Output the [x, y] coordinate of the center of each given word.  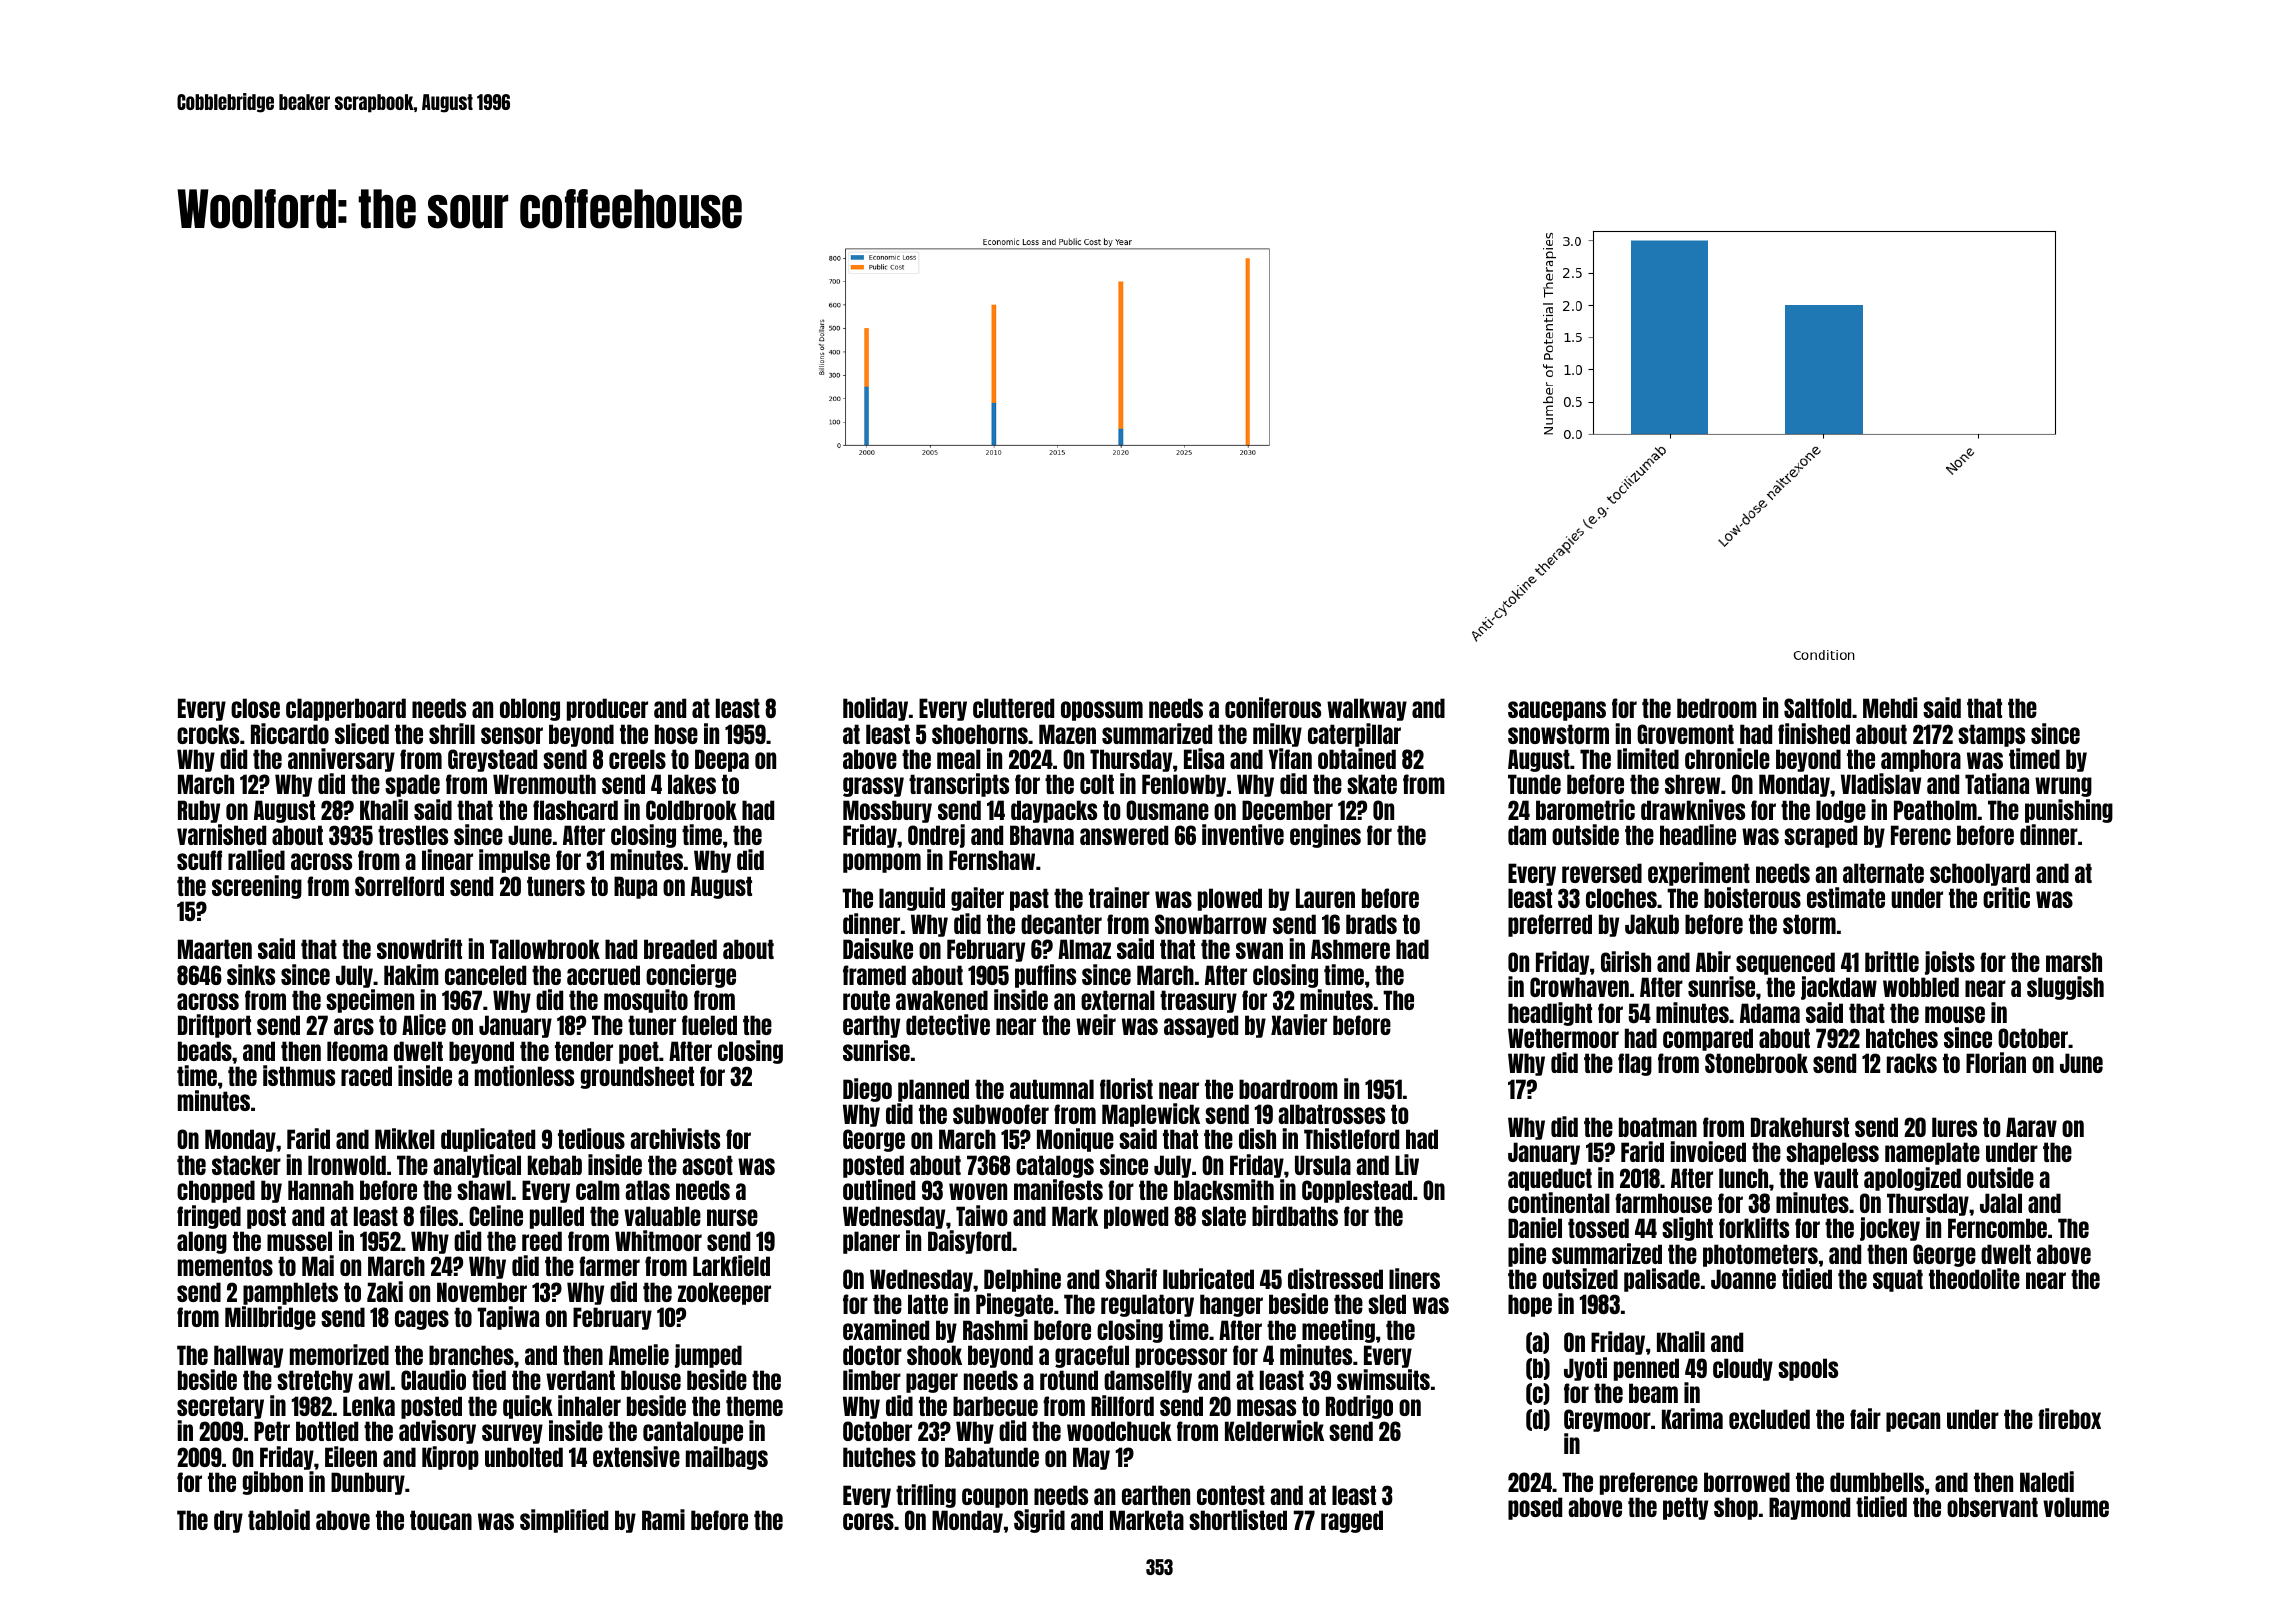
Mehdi [1890, 707]
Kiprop [450, 1458]
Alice [424, 1024]
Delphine [1022, 1280]
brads [1371, 924]
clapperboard [346, 709]
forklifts [1754, 1227]
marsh [2074, 962]
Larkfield [731, 1265]
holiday [875, 709]
